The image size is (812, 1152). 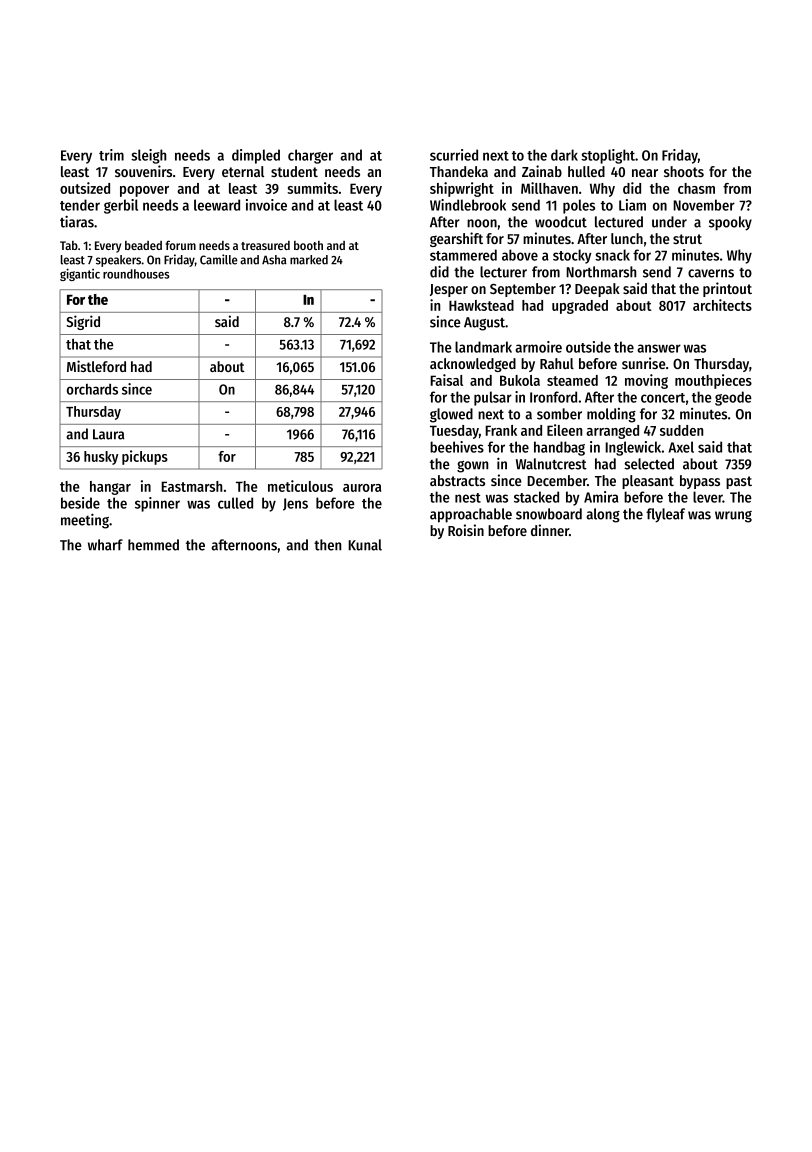 I want to click on outside, so click(x=588, y=347).
